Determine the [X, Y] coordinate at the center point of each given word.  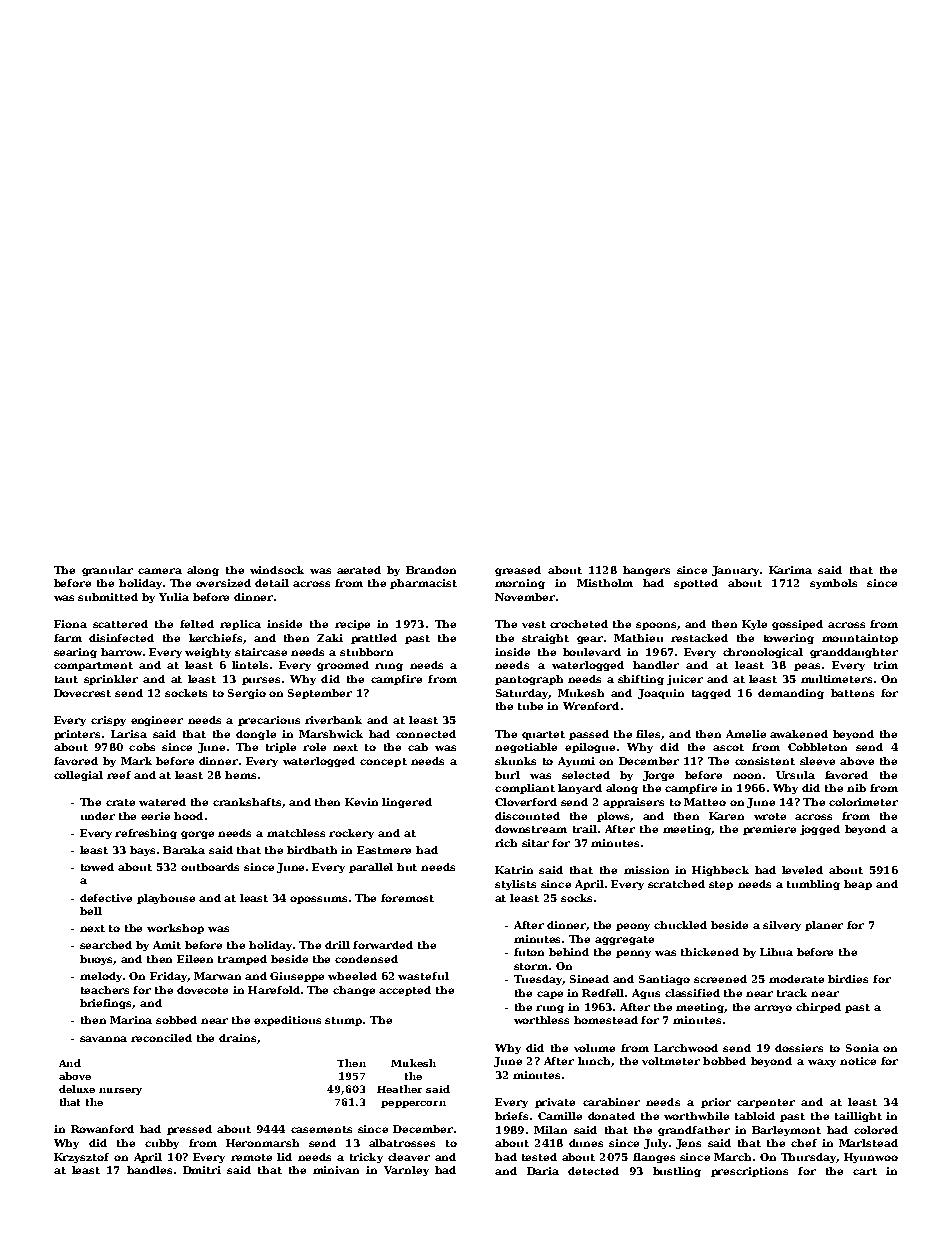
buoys [97, 960]
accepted [405, 991]
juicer [685, 680]
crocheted [579, 624]
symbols [833, 584]
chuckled [680, 925]
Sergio [247, 694]
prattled [374, 639]
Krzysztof [81, 1158]
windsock [277, 570]
